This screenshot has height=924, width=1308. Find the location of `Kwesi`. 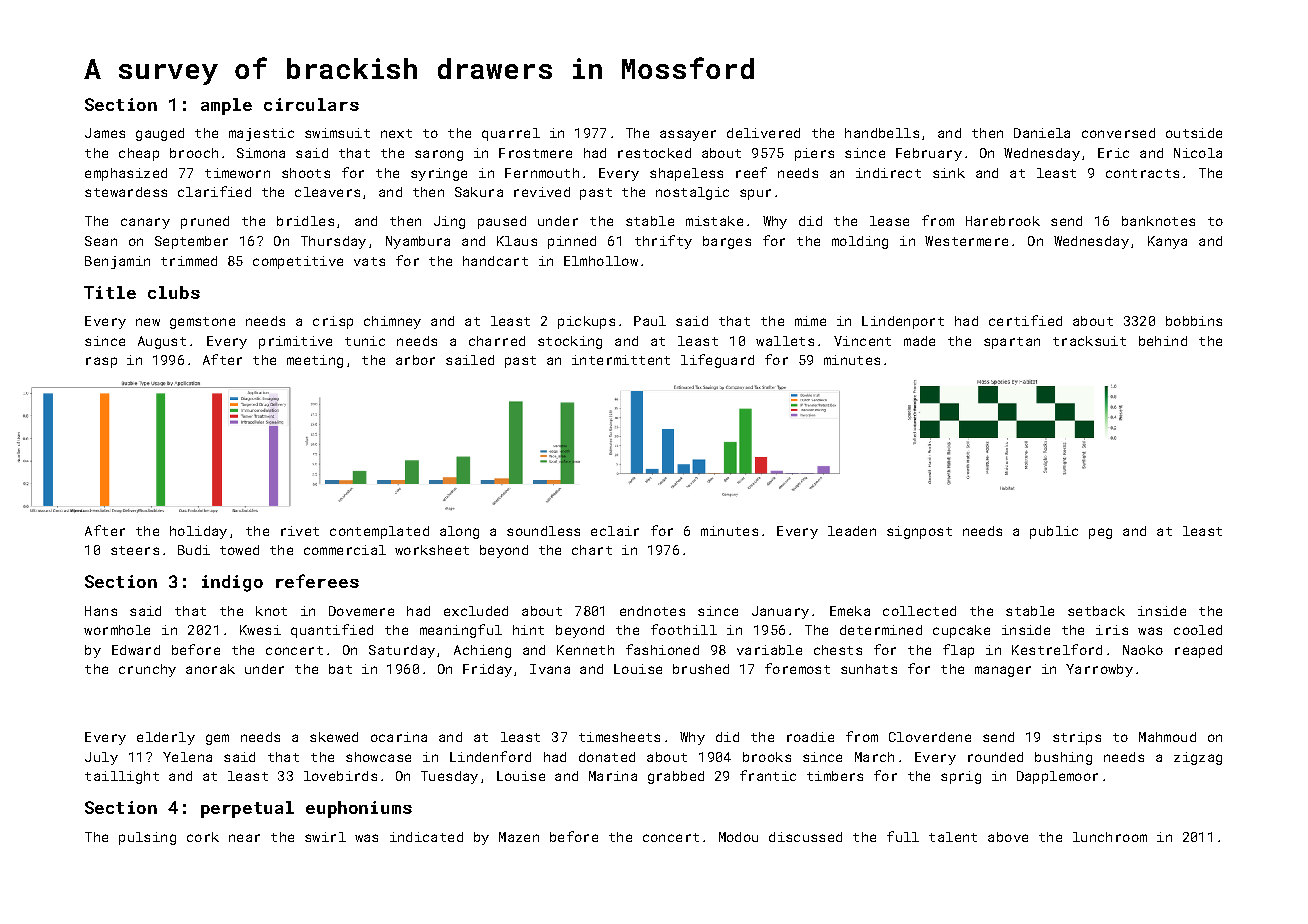

Kwesi is located at coordinates (260, 630).
